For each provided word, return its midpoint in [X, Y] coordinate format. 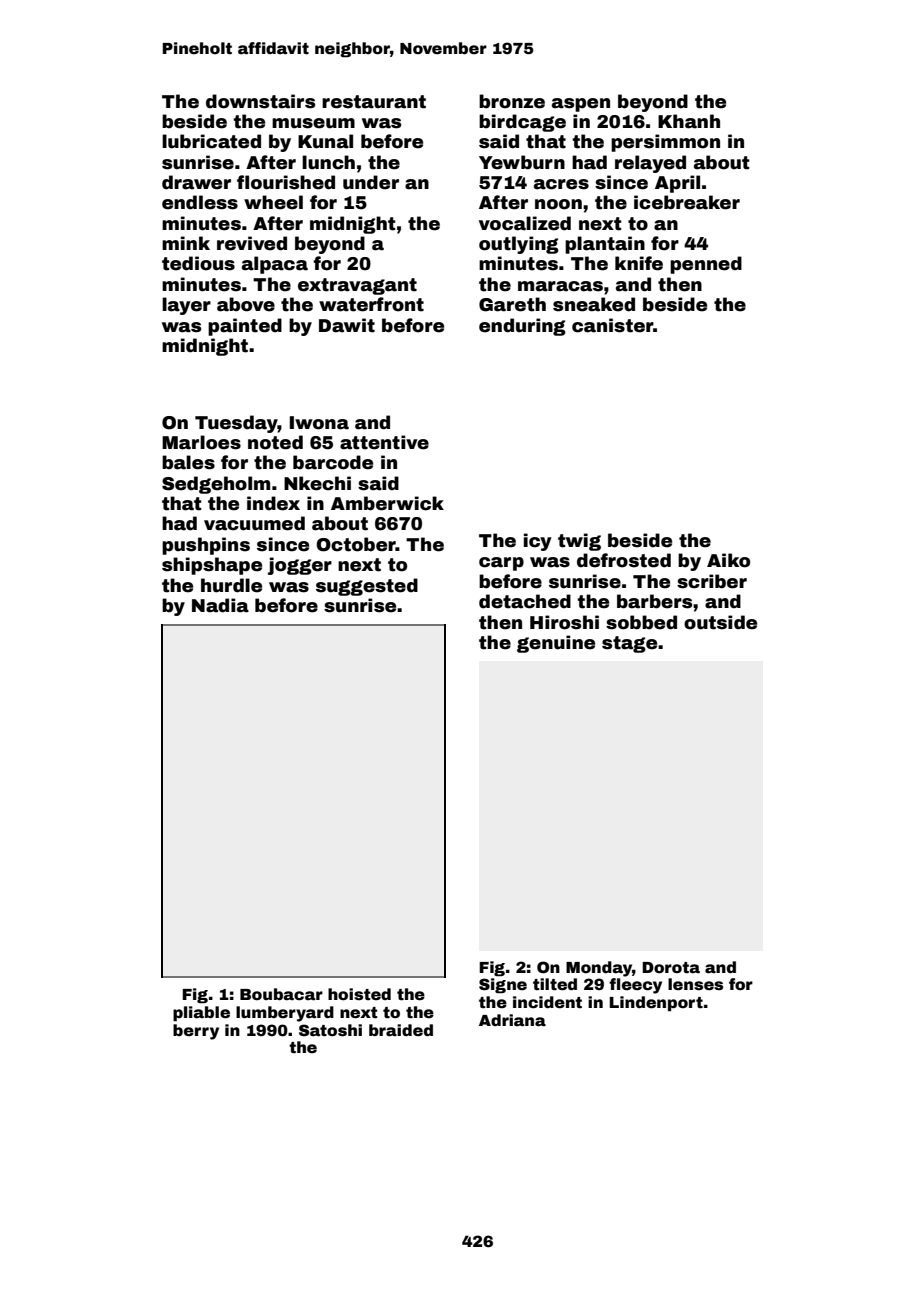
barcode [333, 462]
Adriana [512, 1020]
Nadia [220, 605]
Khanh [689, 121]
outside [720, 622]
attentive [384, 442]
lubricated [211, 141]
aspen [581, 105]
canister [612, 325]
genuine [556, 644]
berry [196, 1032]
